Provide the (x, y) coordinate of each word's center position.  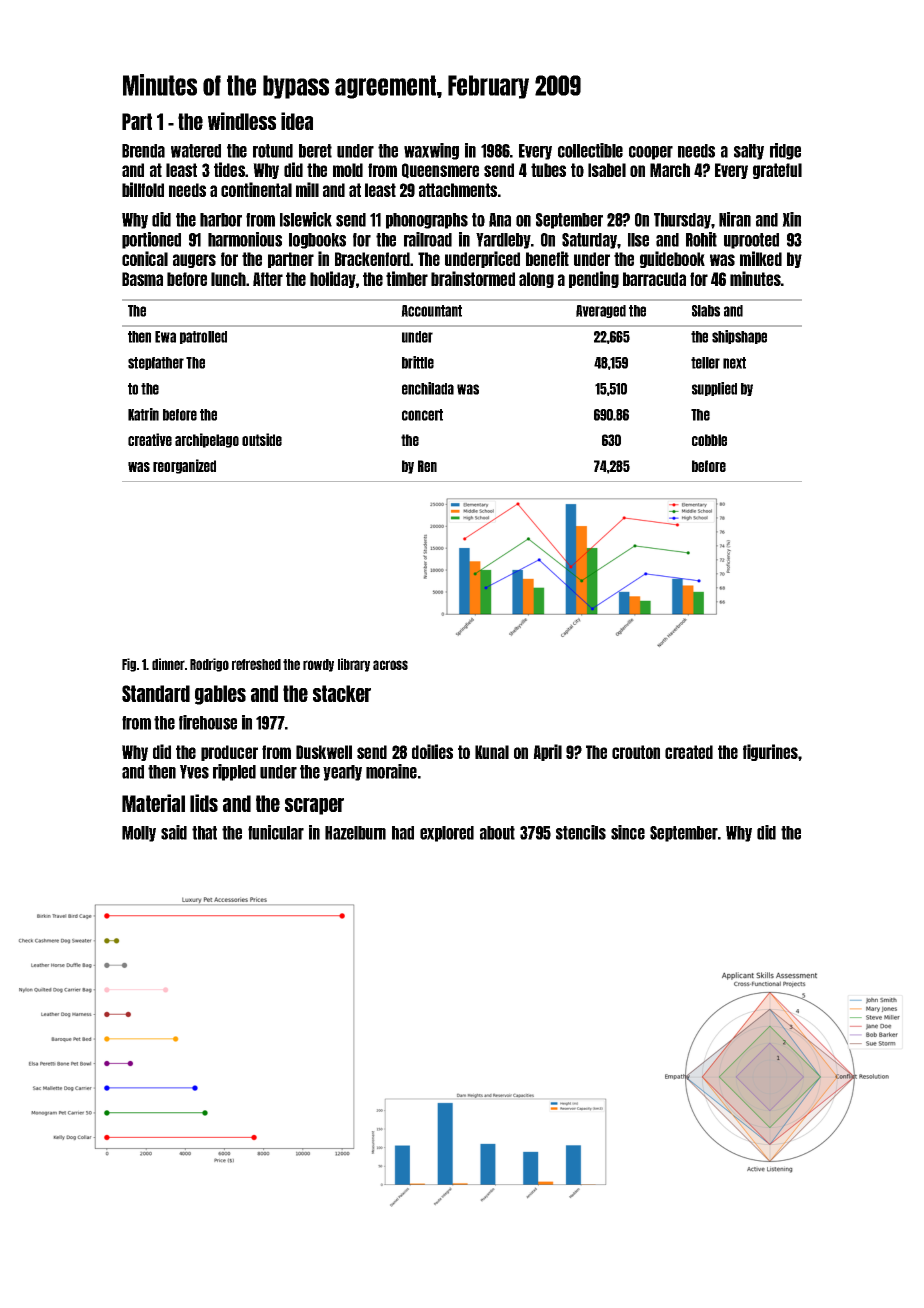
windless (242, 121)
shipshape (739, 337)
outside (262, 439)
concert (422, 415)
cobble (709, 440)
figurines (770, 752)
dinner (168, 664)
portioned (151, 240)
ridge (785, 151)
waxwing (431, 151)
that (204, 833)
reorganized (184, 466)
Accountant (431, 311)
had (403, 833)
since (628, 832)
